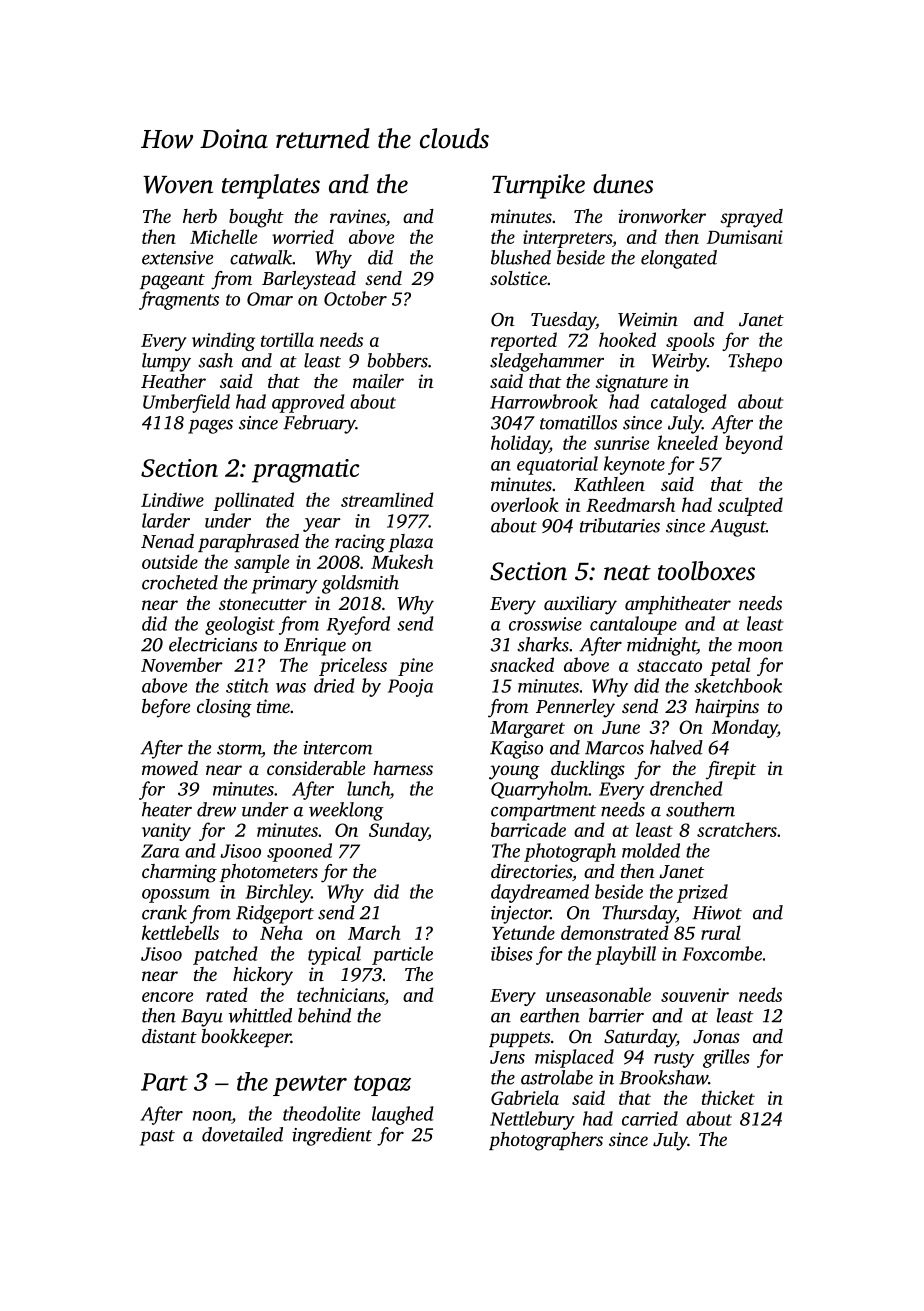 This image has height=1311, width=924. What do you see at coordinates (738, 528) in the image?
I see `August` at bounding box center [738, 528].
